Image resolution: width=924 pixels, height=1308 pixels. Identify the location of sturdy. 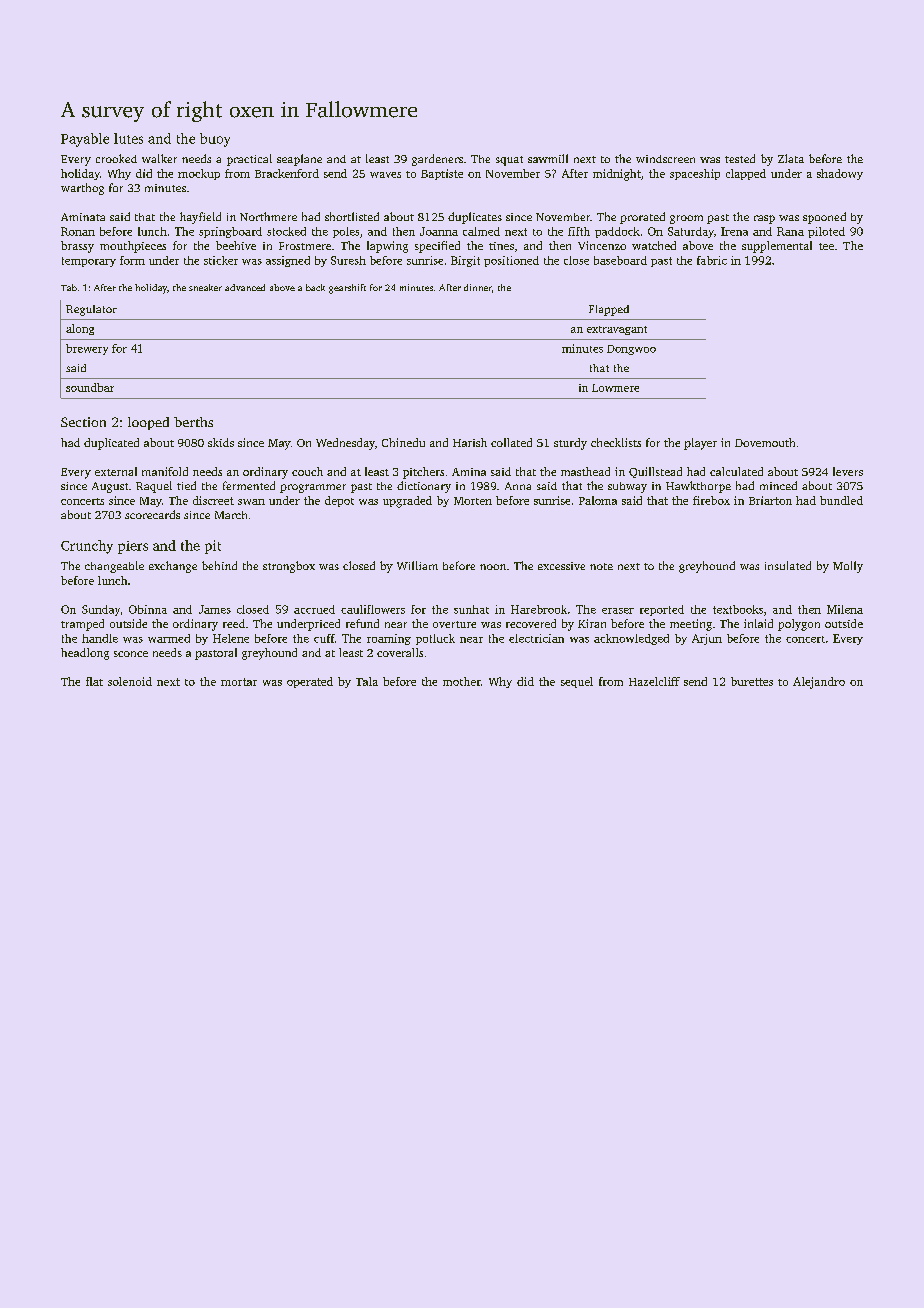
(570, 444).
